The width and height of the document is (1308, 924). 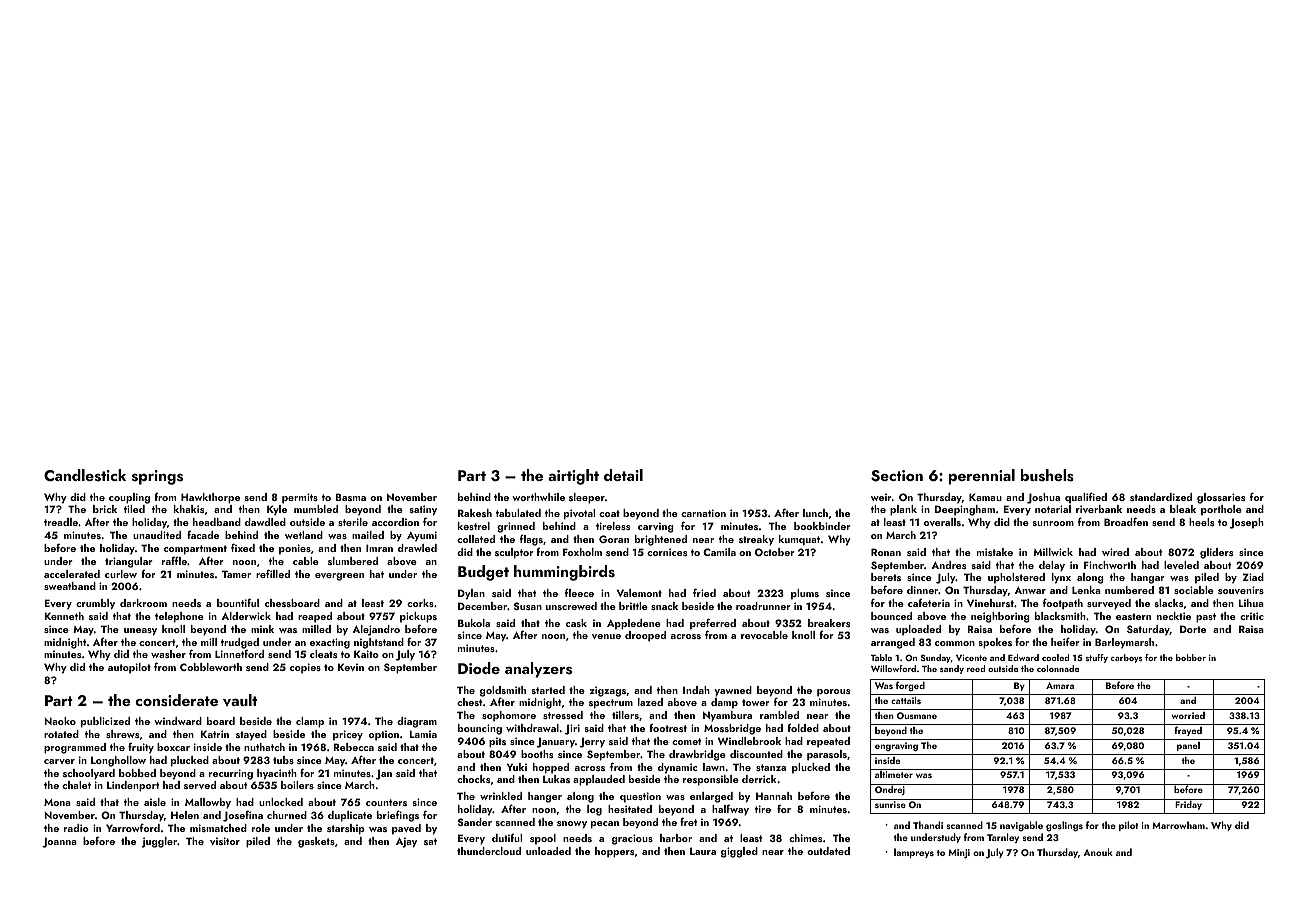 I want to click on Helen, so click(x=185, y=815).
